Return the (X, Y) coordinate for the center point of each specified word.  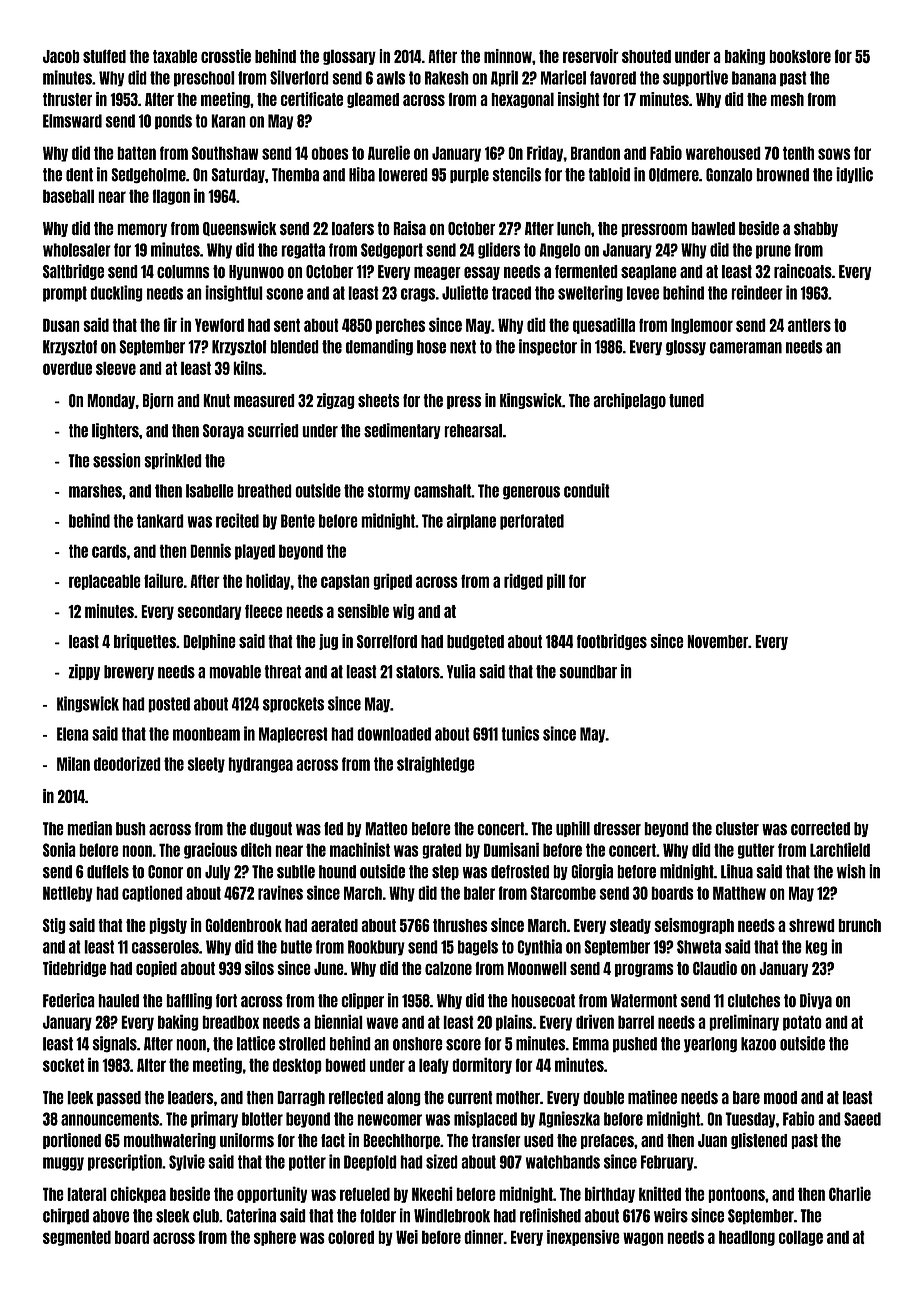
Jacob (61, 56)
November (717, 641)
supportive (695, 78)
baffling (189, 1001)
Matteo (386, 829)
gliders (499, 250)
